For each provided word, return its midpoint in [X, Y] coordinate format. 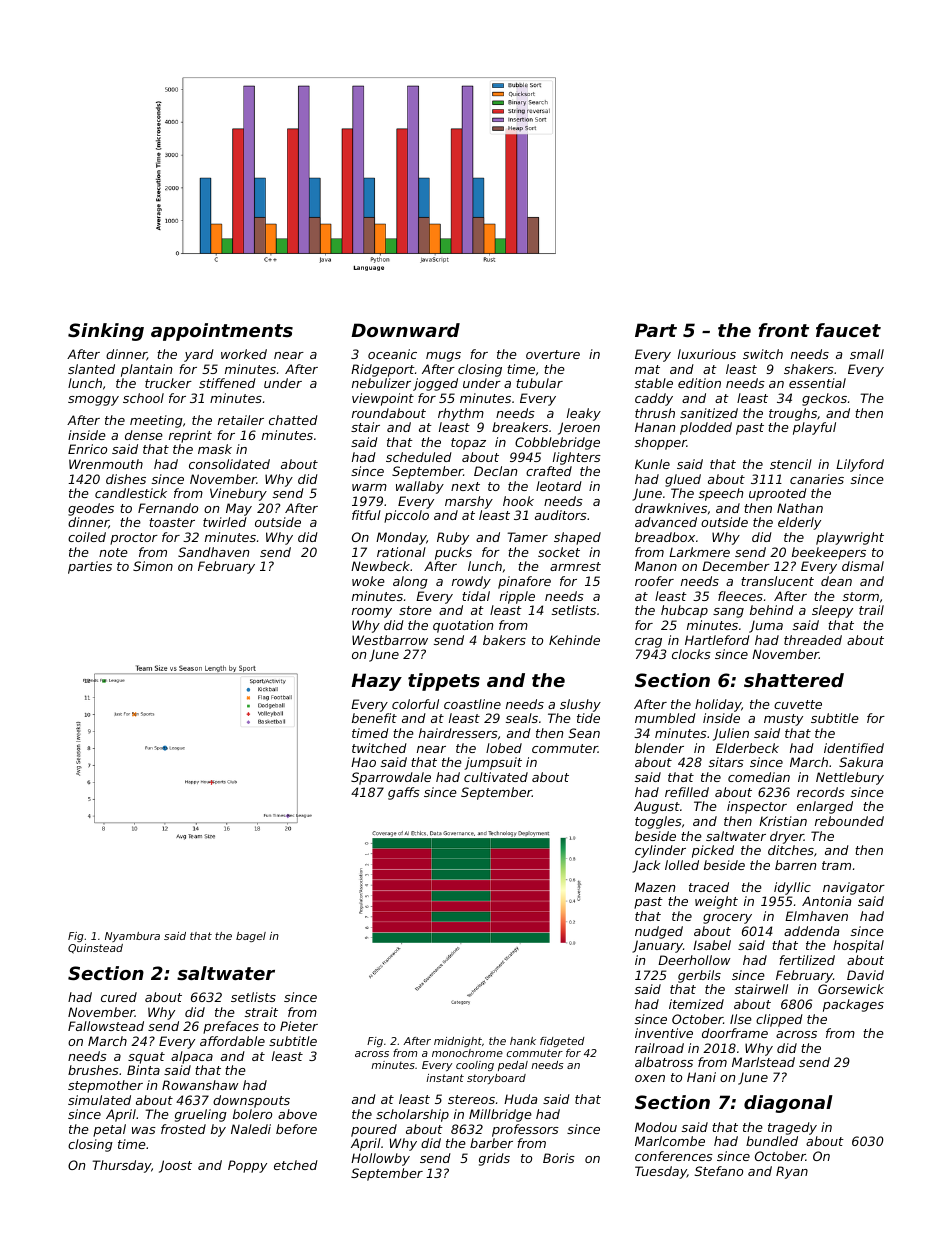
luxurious [707, 354]
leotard [559, 486]
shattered [794, 680]
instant [445, 1078]
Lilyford [860, 465]
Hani [701, 1077]
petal [109, 1130]
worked [244, 354]
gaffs [404, 793]
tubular [539, 383]
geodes [91, 509]
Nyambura [132, 937]
